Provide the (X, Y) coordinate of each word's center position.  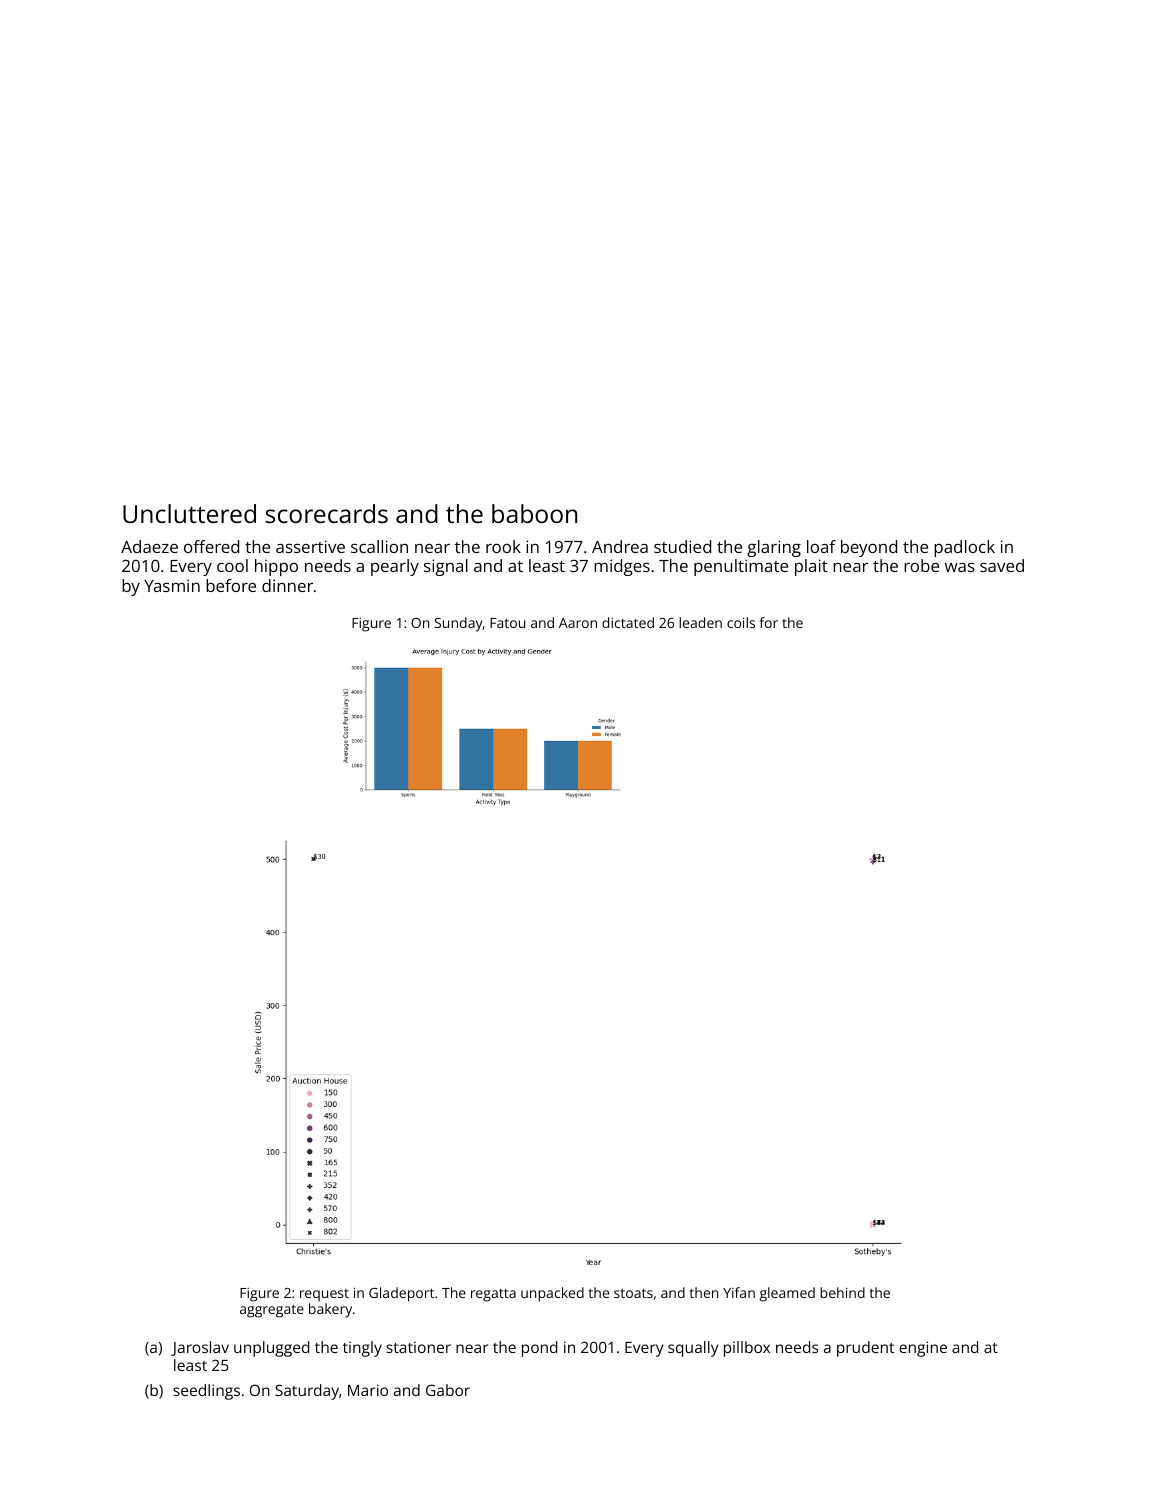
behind (842, 1292)
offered (211, 546)
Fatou (507, 623)
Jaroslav (200, 1348)
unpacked (552, 1294)
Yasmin (172, 585)
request (324, 1295)
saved (1002, 565)
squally (693, 1349)
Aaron (578, 623)
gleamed (787, 1294)
